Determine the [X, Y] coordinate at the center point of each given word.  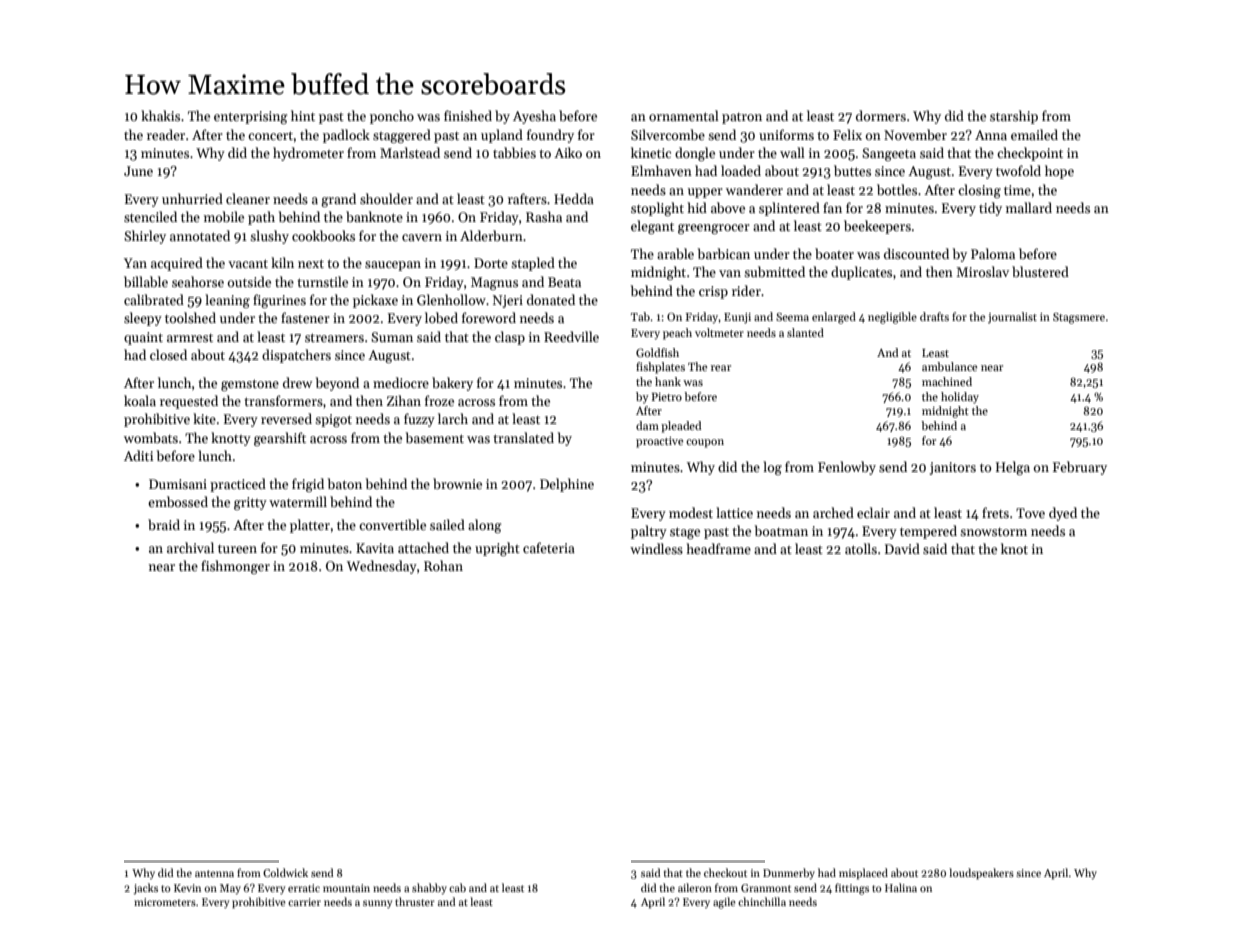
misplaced [863, 874]
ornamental [684, 115]
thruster [415, 901]
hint [303, 115]
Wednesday [382, 567]
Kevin [187, 888]
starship [1014, 117]
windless [656, 548]
